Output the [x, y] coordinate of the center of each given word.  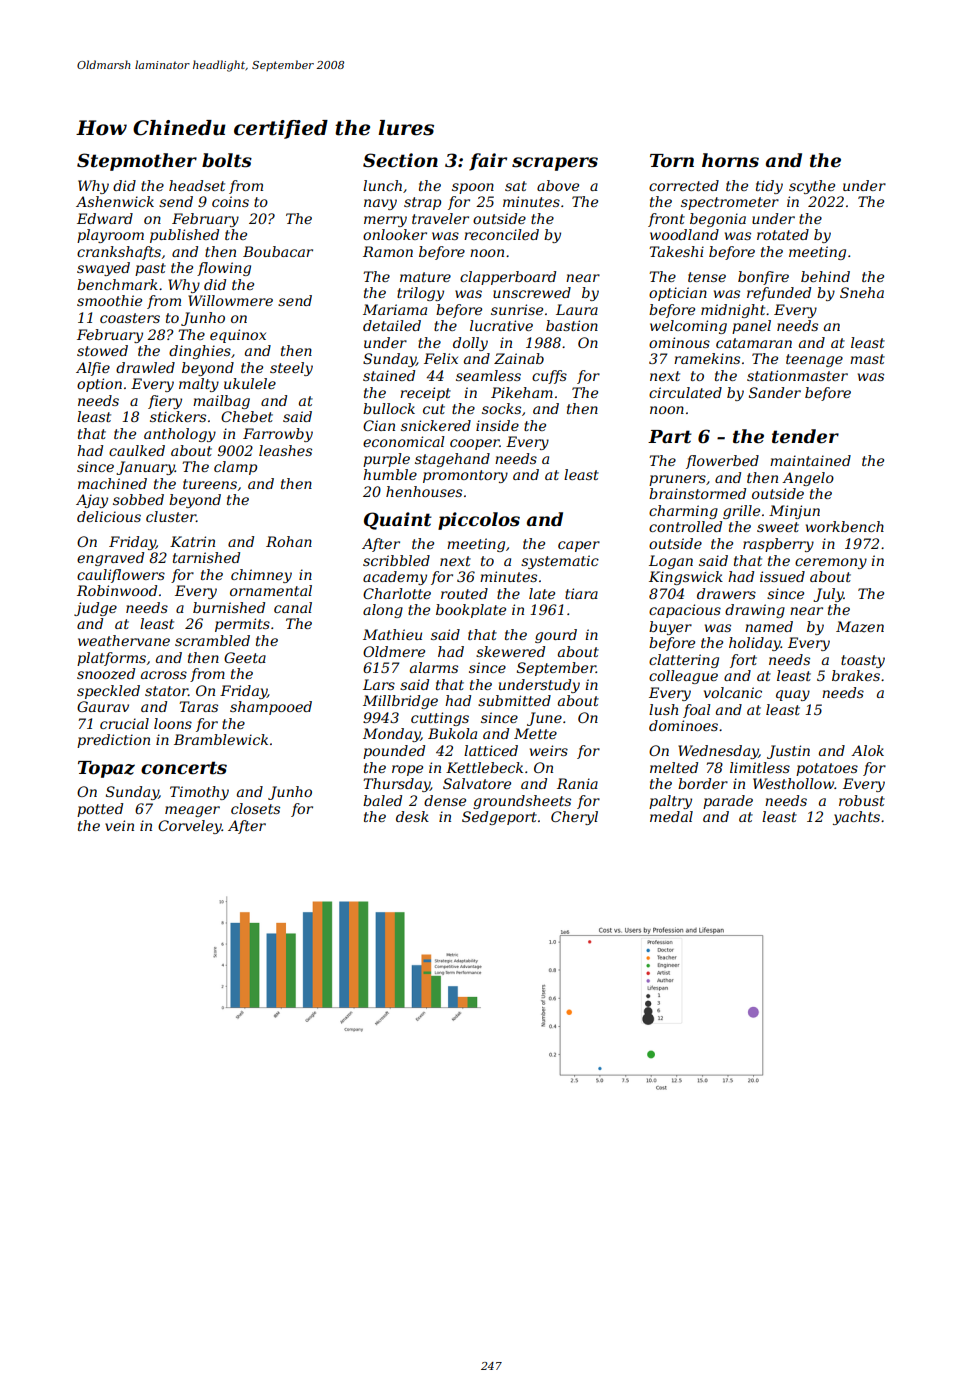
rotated [783, 234]
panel [751, 327]
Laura [577, 309]
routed [464, 593]
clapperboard [508, 278]
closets [255, 808]
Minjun [794, 512]
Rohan [289, 541]
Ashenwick [115, 201]
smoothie [109, 300]
